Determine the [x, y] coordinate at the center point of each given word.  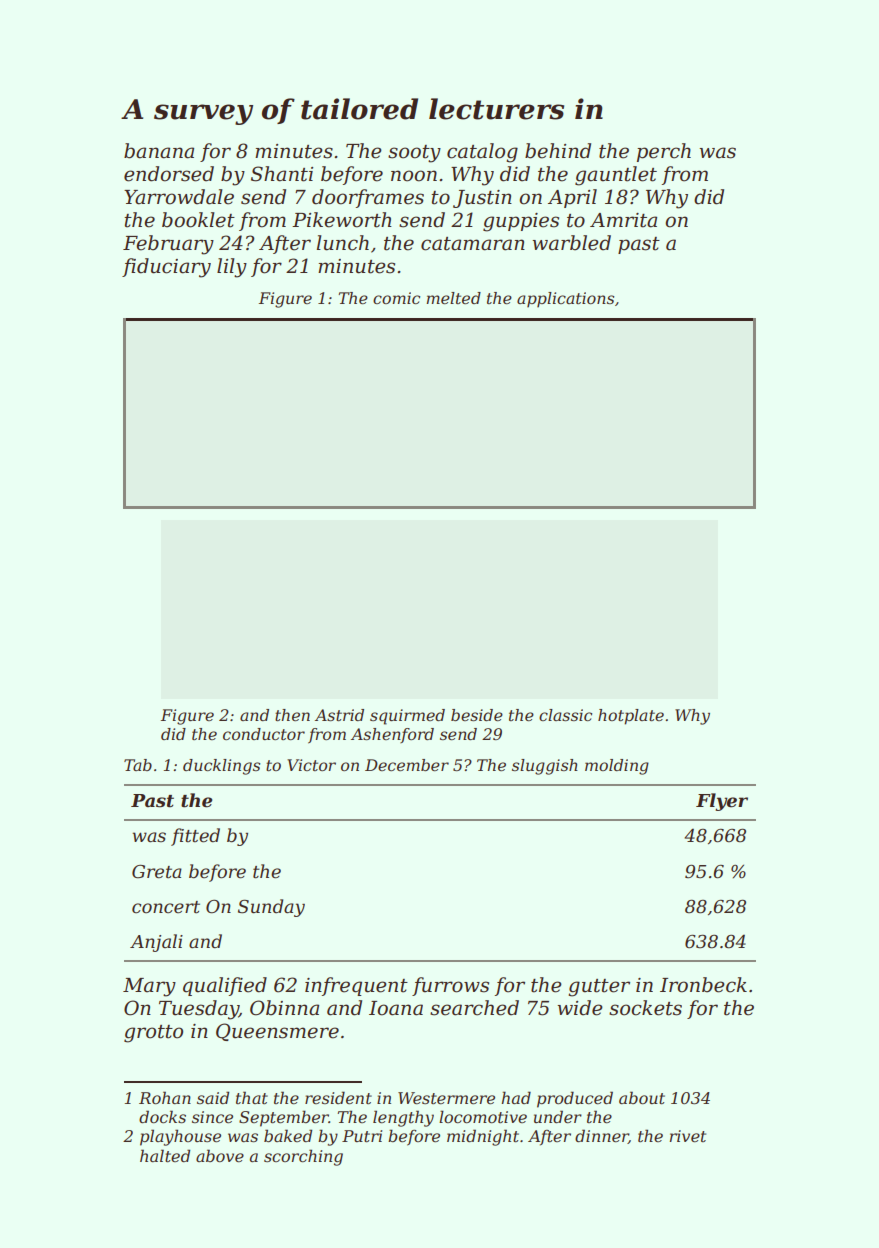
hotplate [631, 717]
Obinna [284, 1008]
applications [565, 300]
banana [159, 151]
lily [232, 268]
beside [477, 715]
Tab [138, 765]
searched [474, 1008]
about [642, 1097]
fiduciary [166, 268]
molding [617, 767]
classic [565, 715]
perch [664, 152]
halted [165, 1155]
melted [453, 298]
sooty [414, 154]
